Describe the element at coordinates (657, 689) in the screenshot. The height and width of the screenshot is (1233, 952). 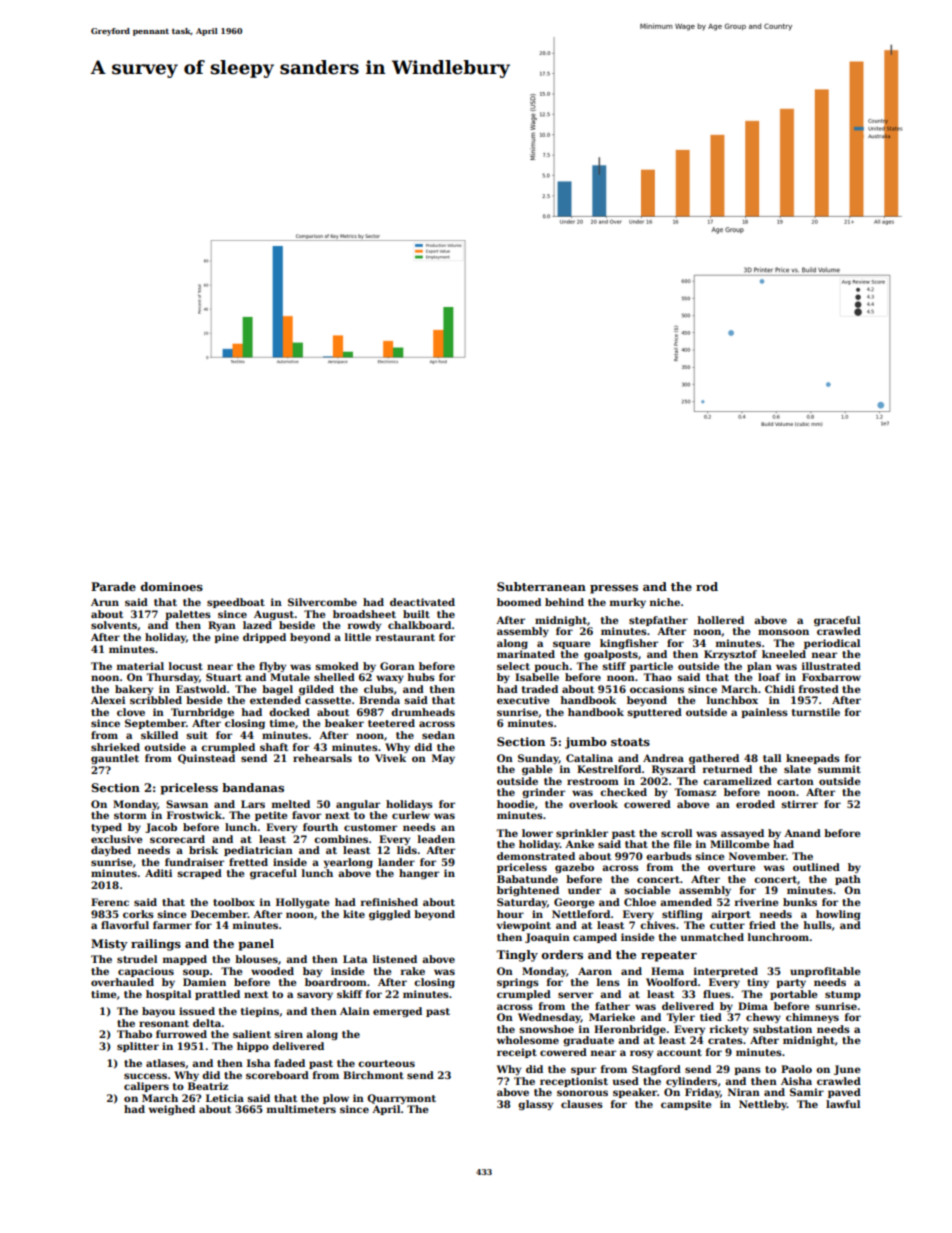
I see `occasions` at that location.
